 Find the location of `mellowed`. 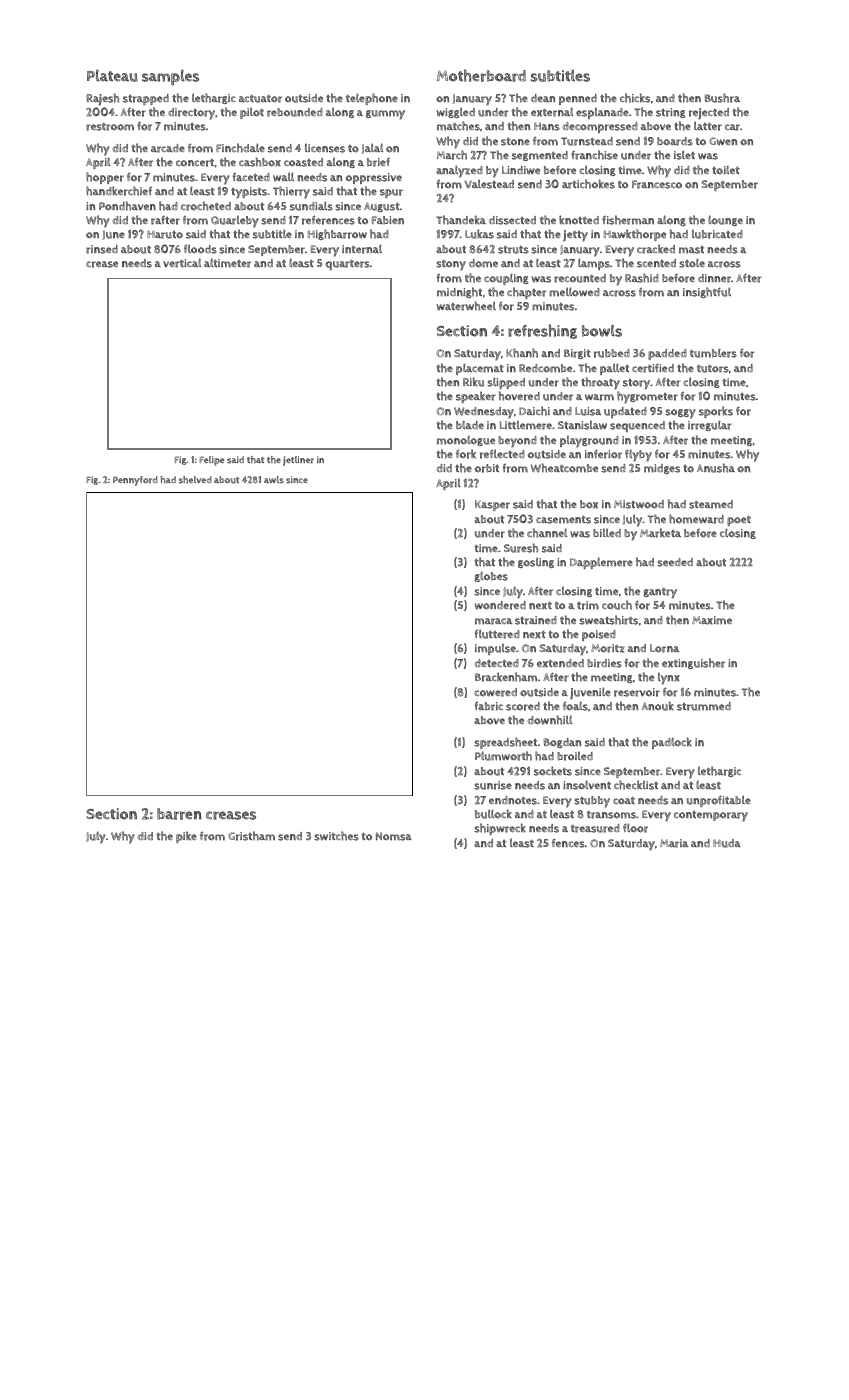

mellowed is located at coordinates (574, 292).
